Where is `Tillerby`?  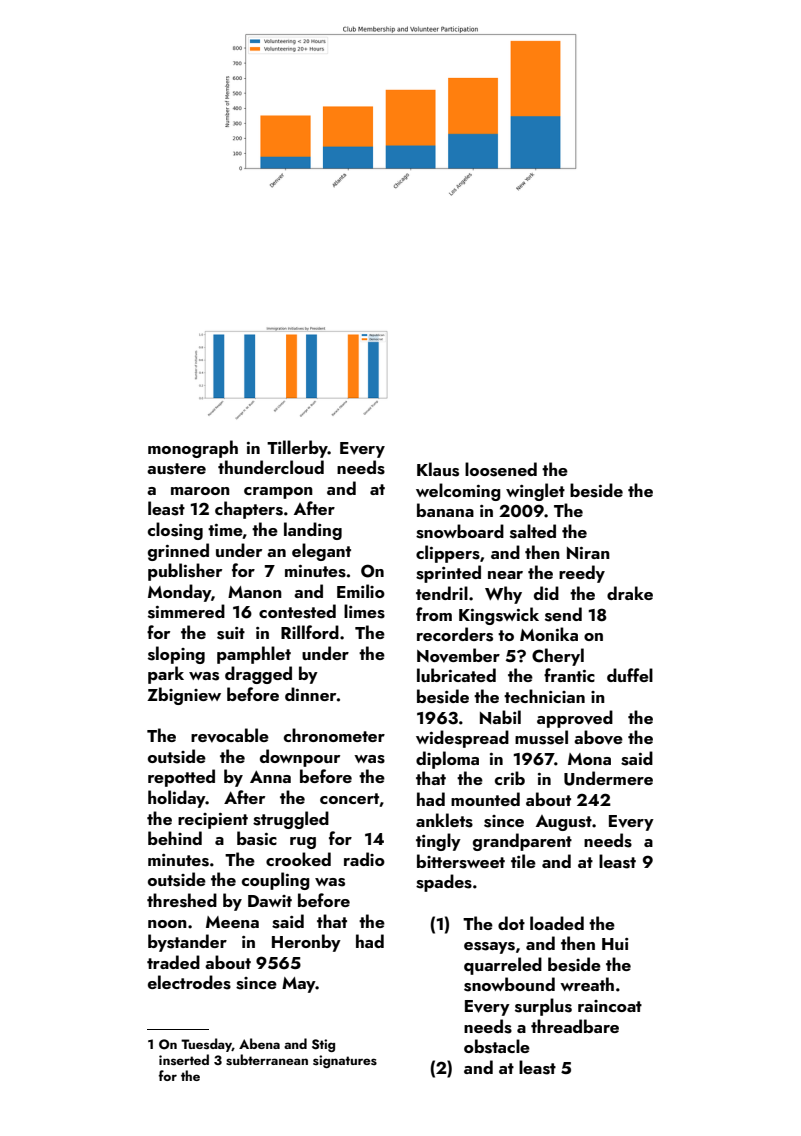
Tillerby is located at coordinates (297, 449).
